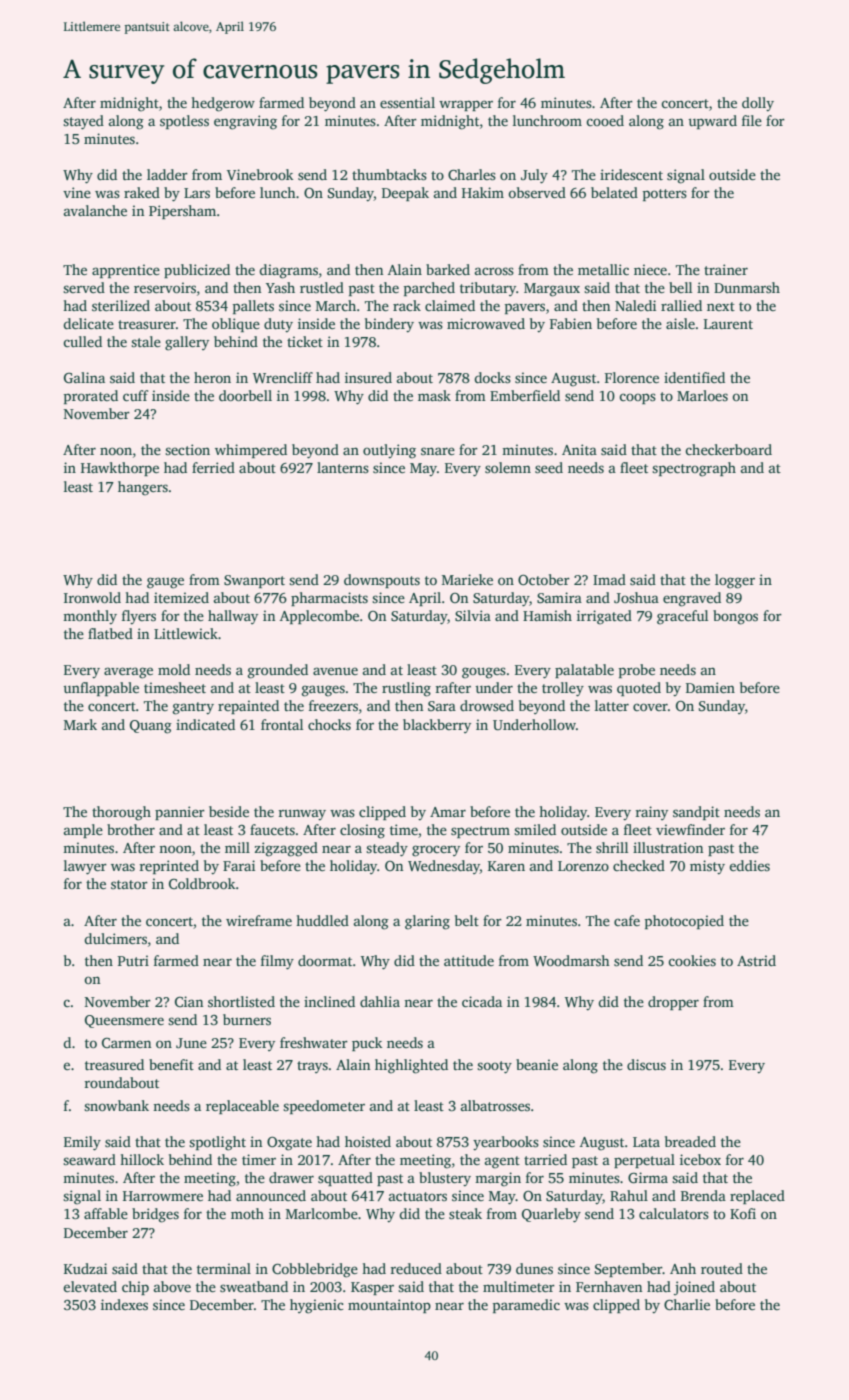 The height and width of the image is (1400, 849). What do you see at coordinates (187, 343) in the image?
I see `gallery` at bounding box center [187, 343].
